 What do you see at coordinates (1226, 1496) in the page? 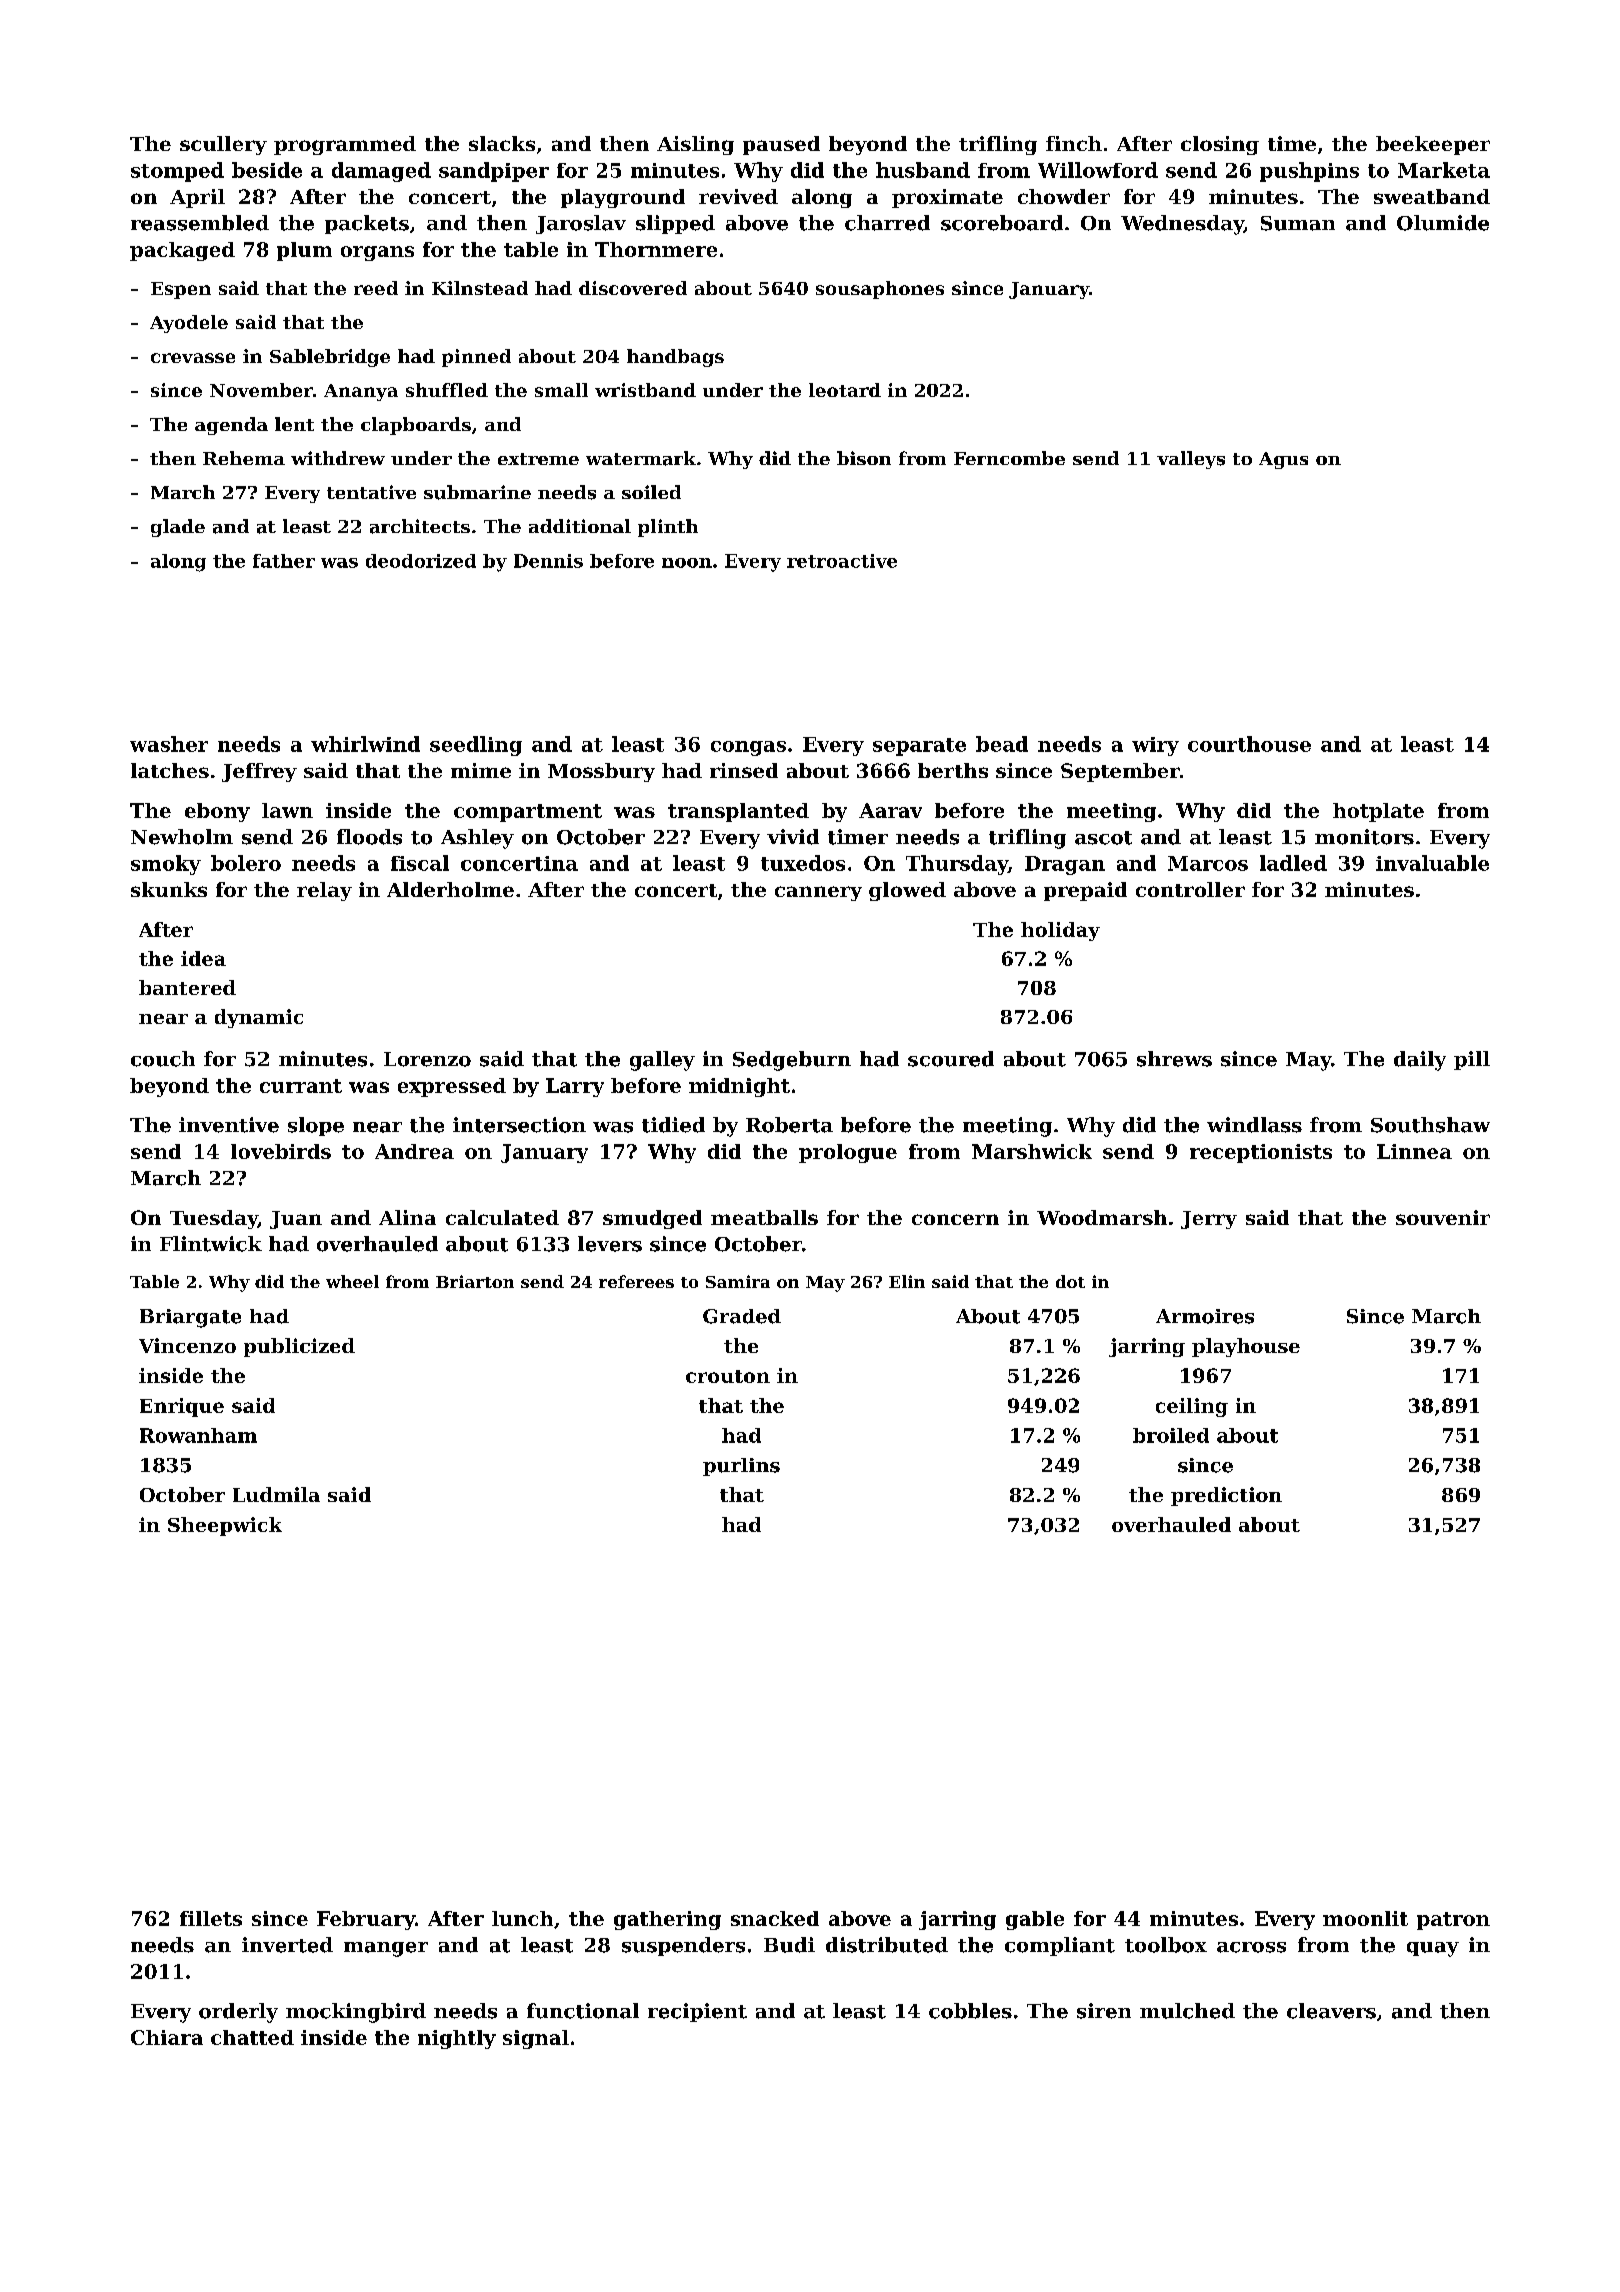
I see `prediction` at bounding box center [1226, 1496].
